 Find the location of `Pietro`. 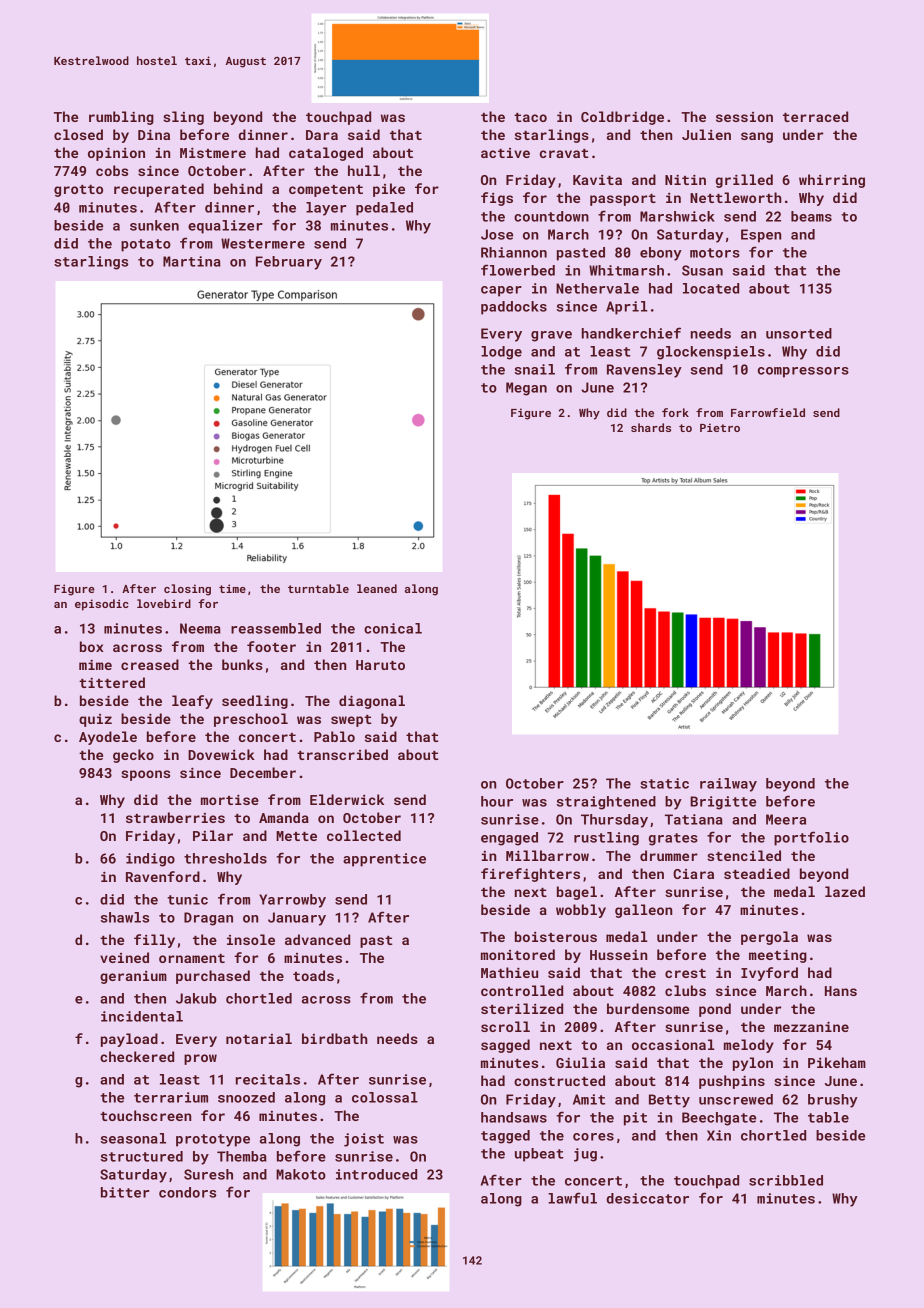

Pietro is located at coordinates (720, 427).
